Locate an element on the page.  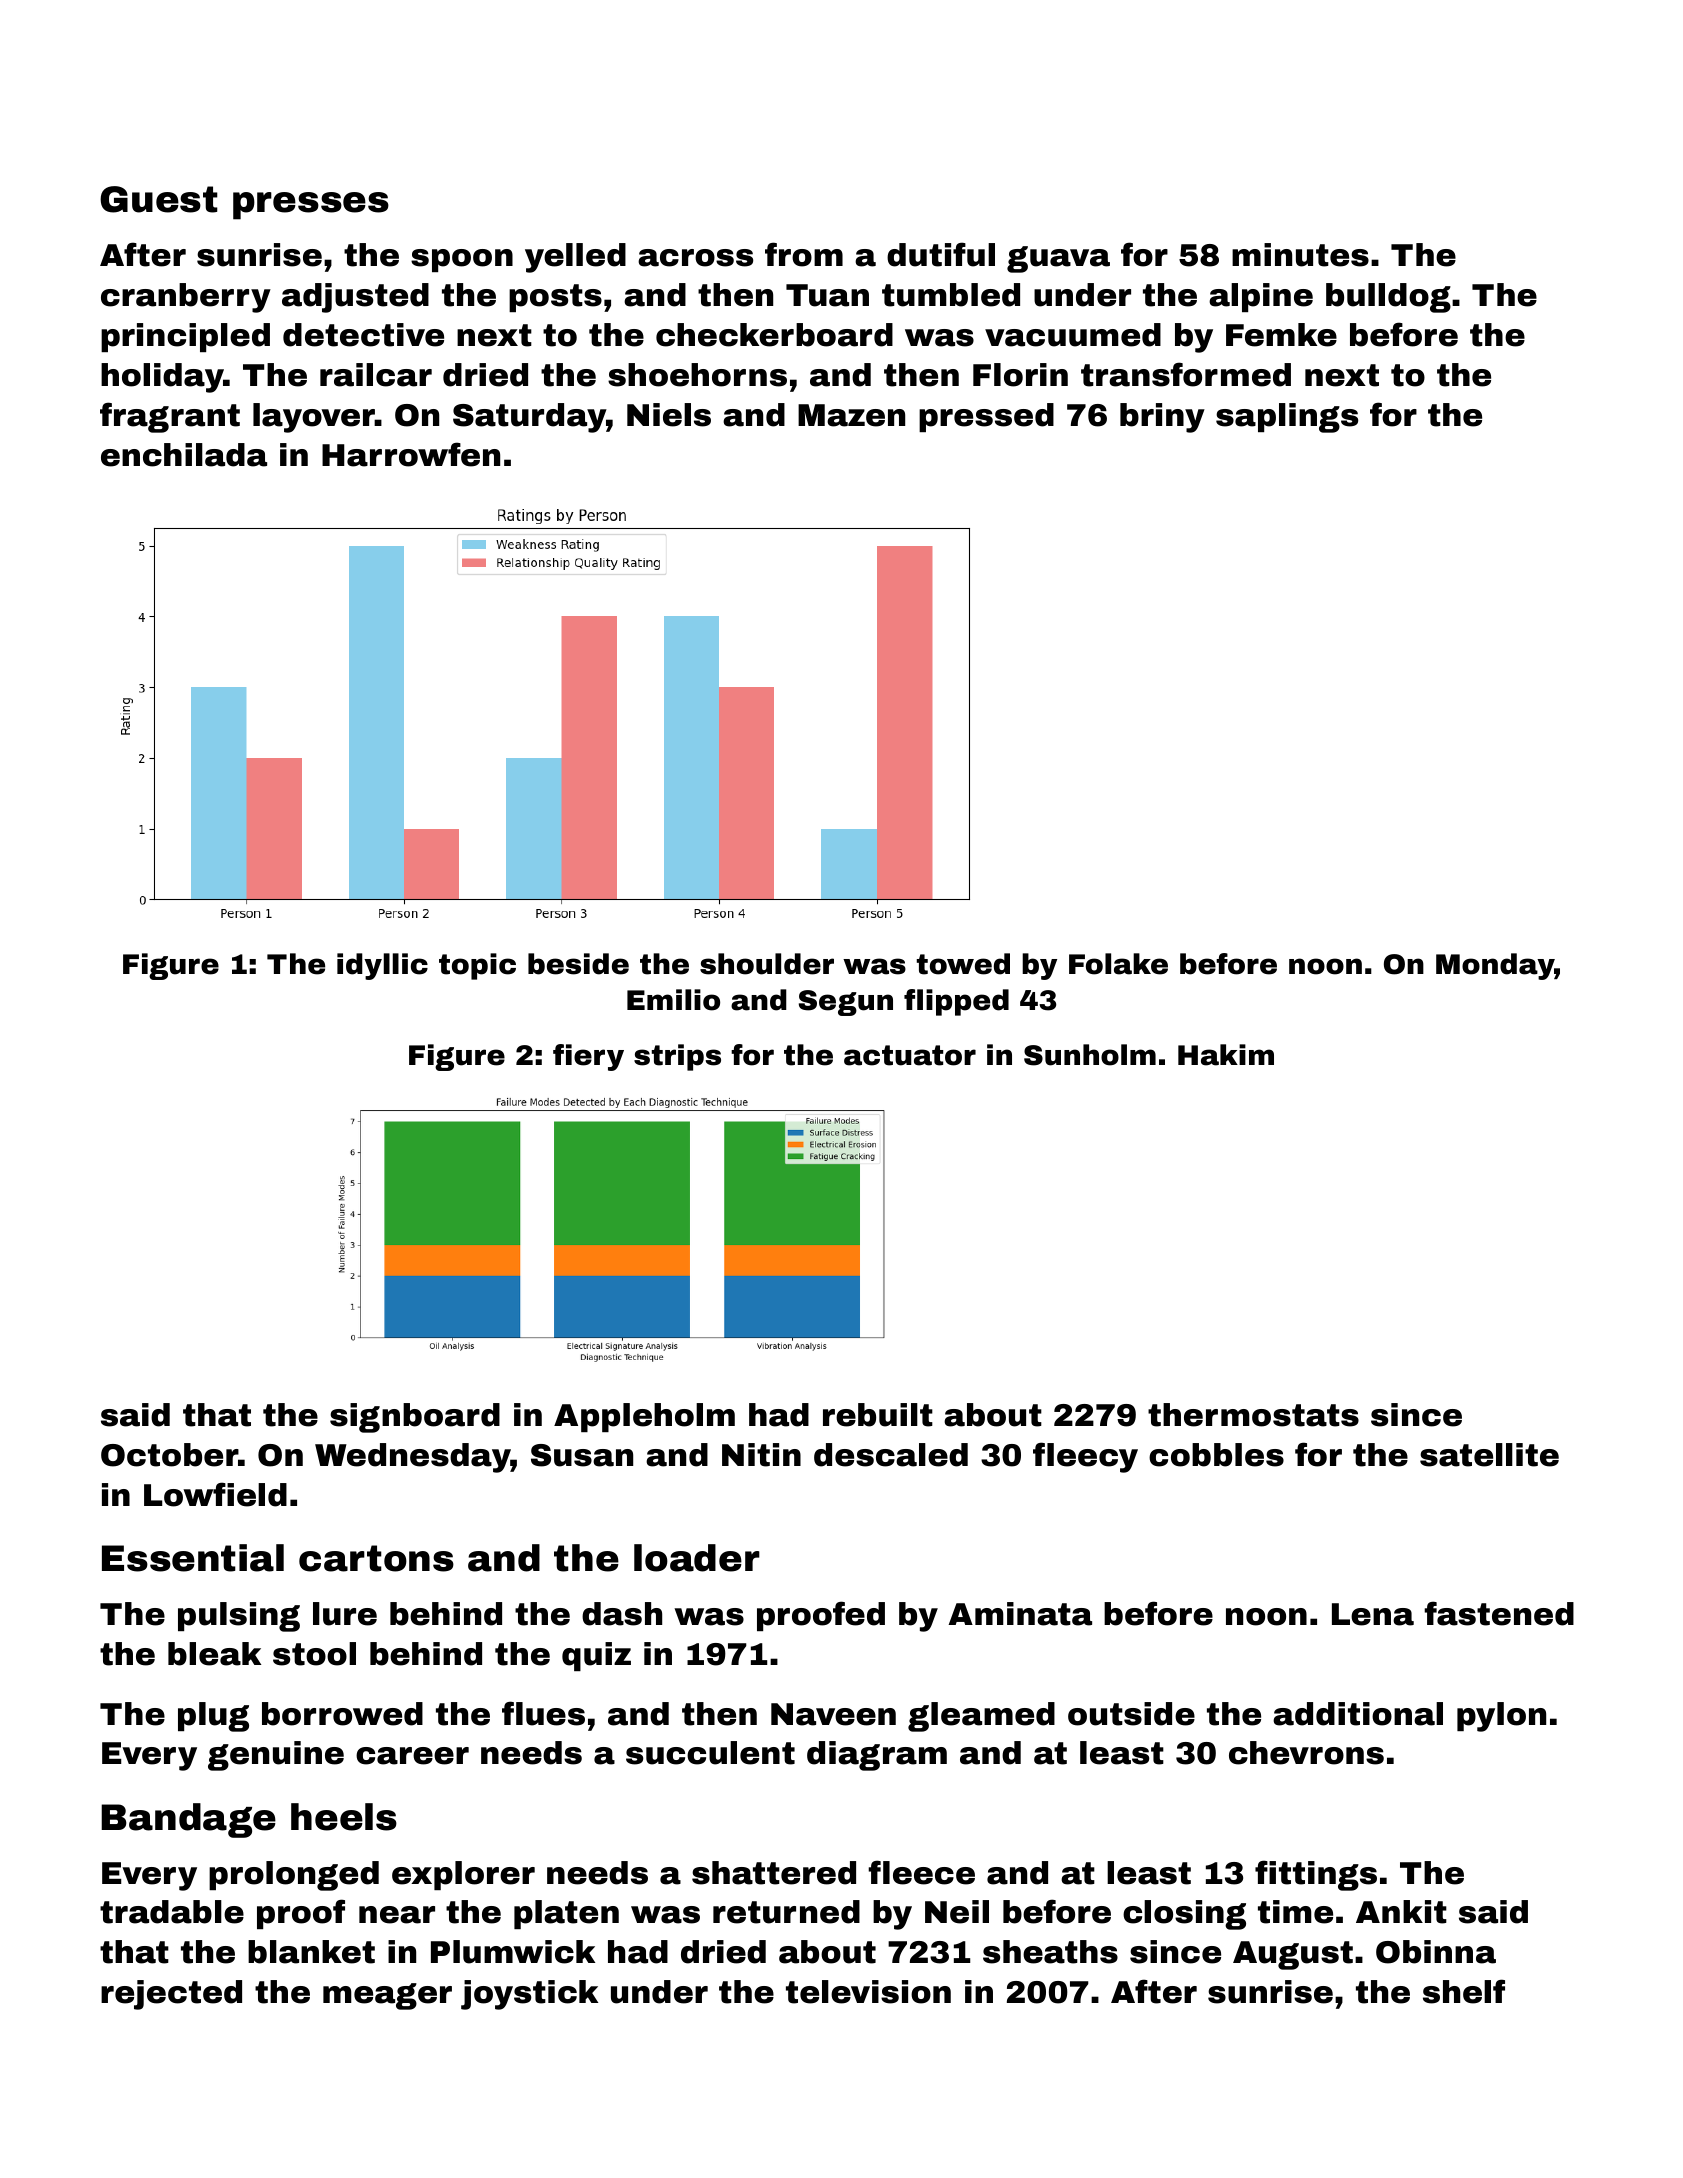
Bandage is located at coordinates (188, 1820).
